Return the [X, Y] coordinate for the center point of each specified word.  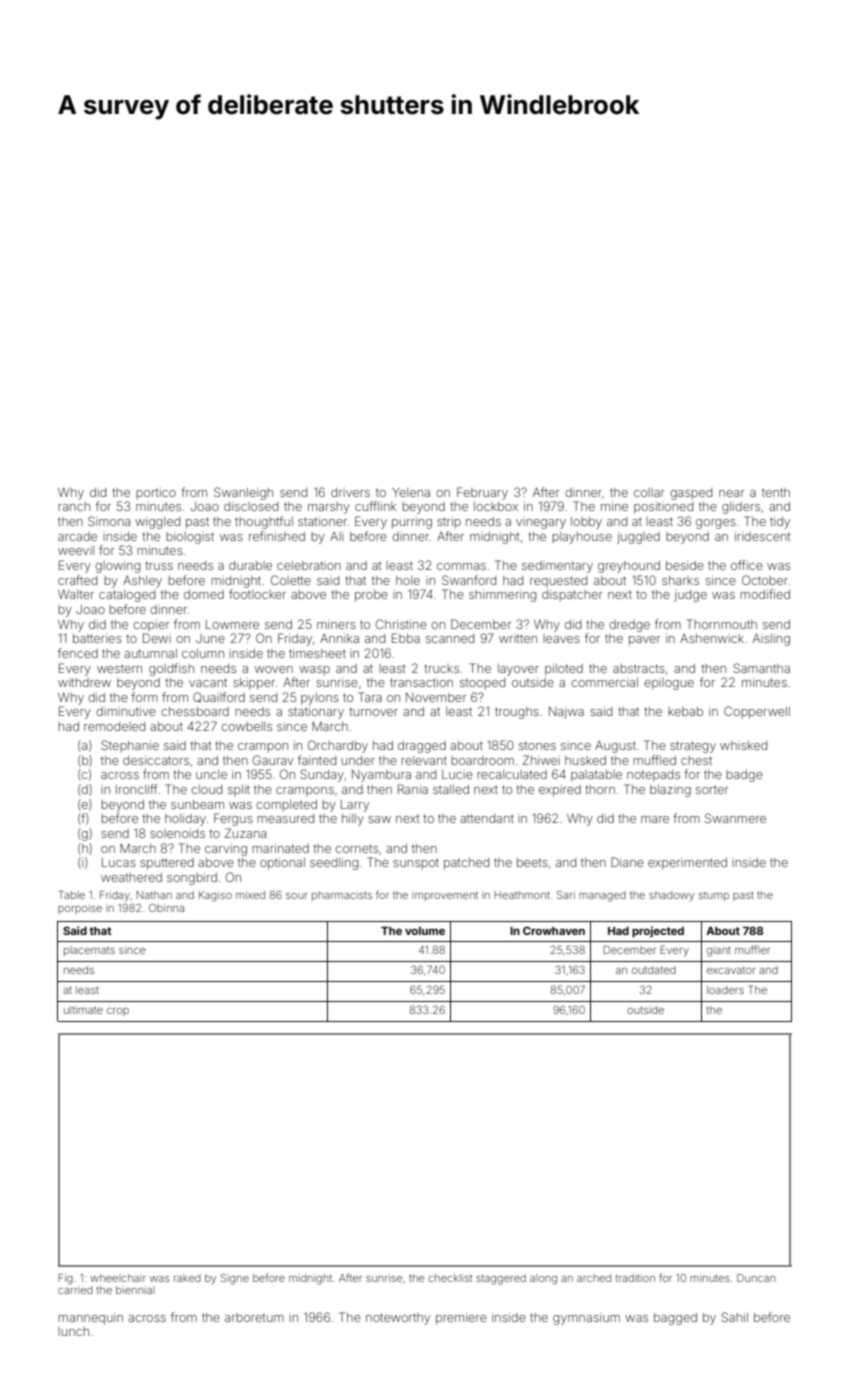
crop [118, 1012]
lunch [73, 1331]
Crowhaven [554, 930]
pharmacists [342, 896]
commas [461, 566]
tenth [776, 492]
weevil [76, 550]
